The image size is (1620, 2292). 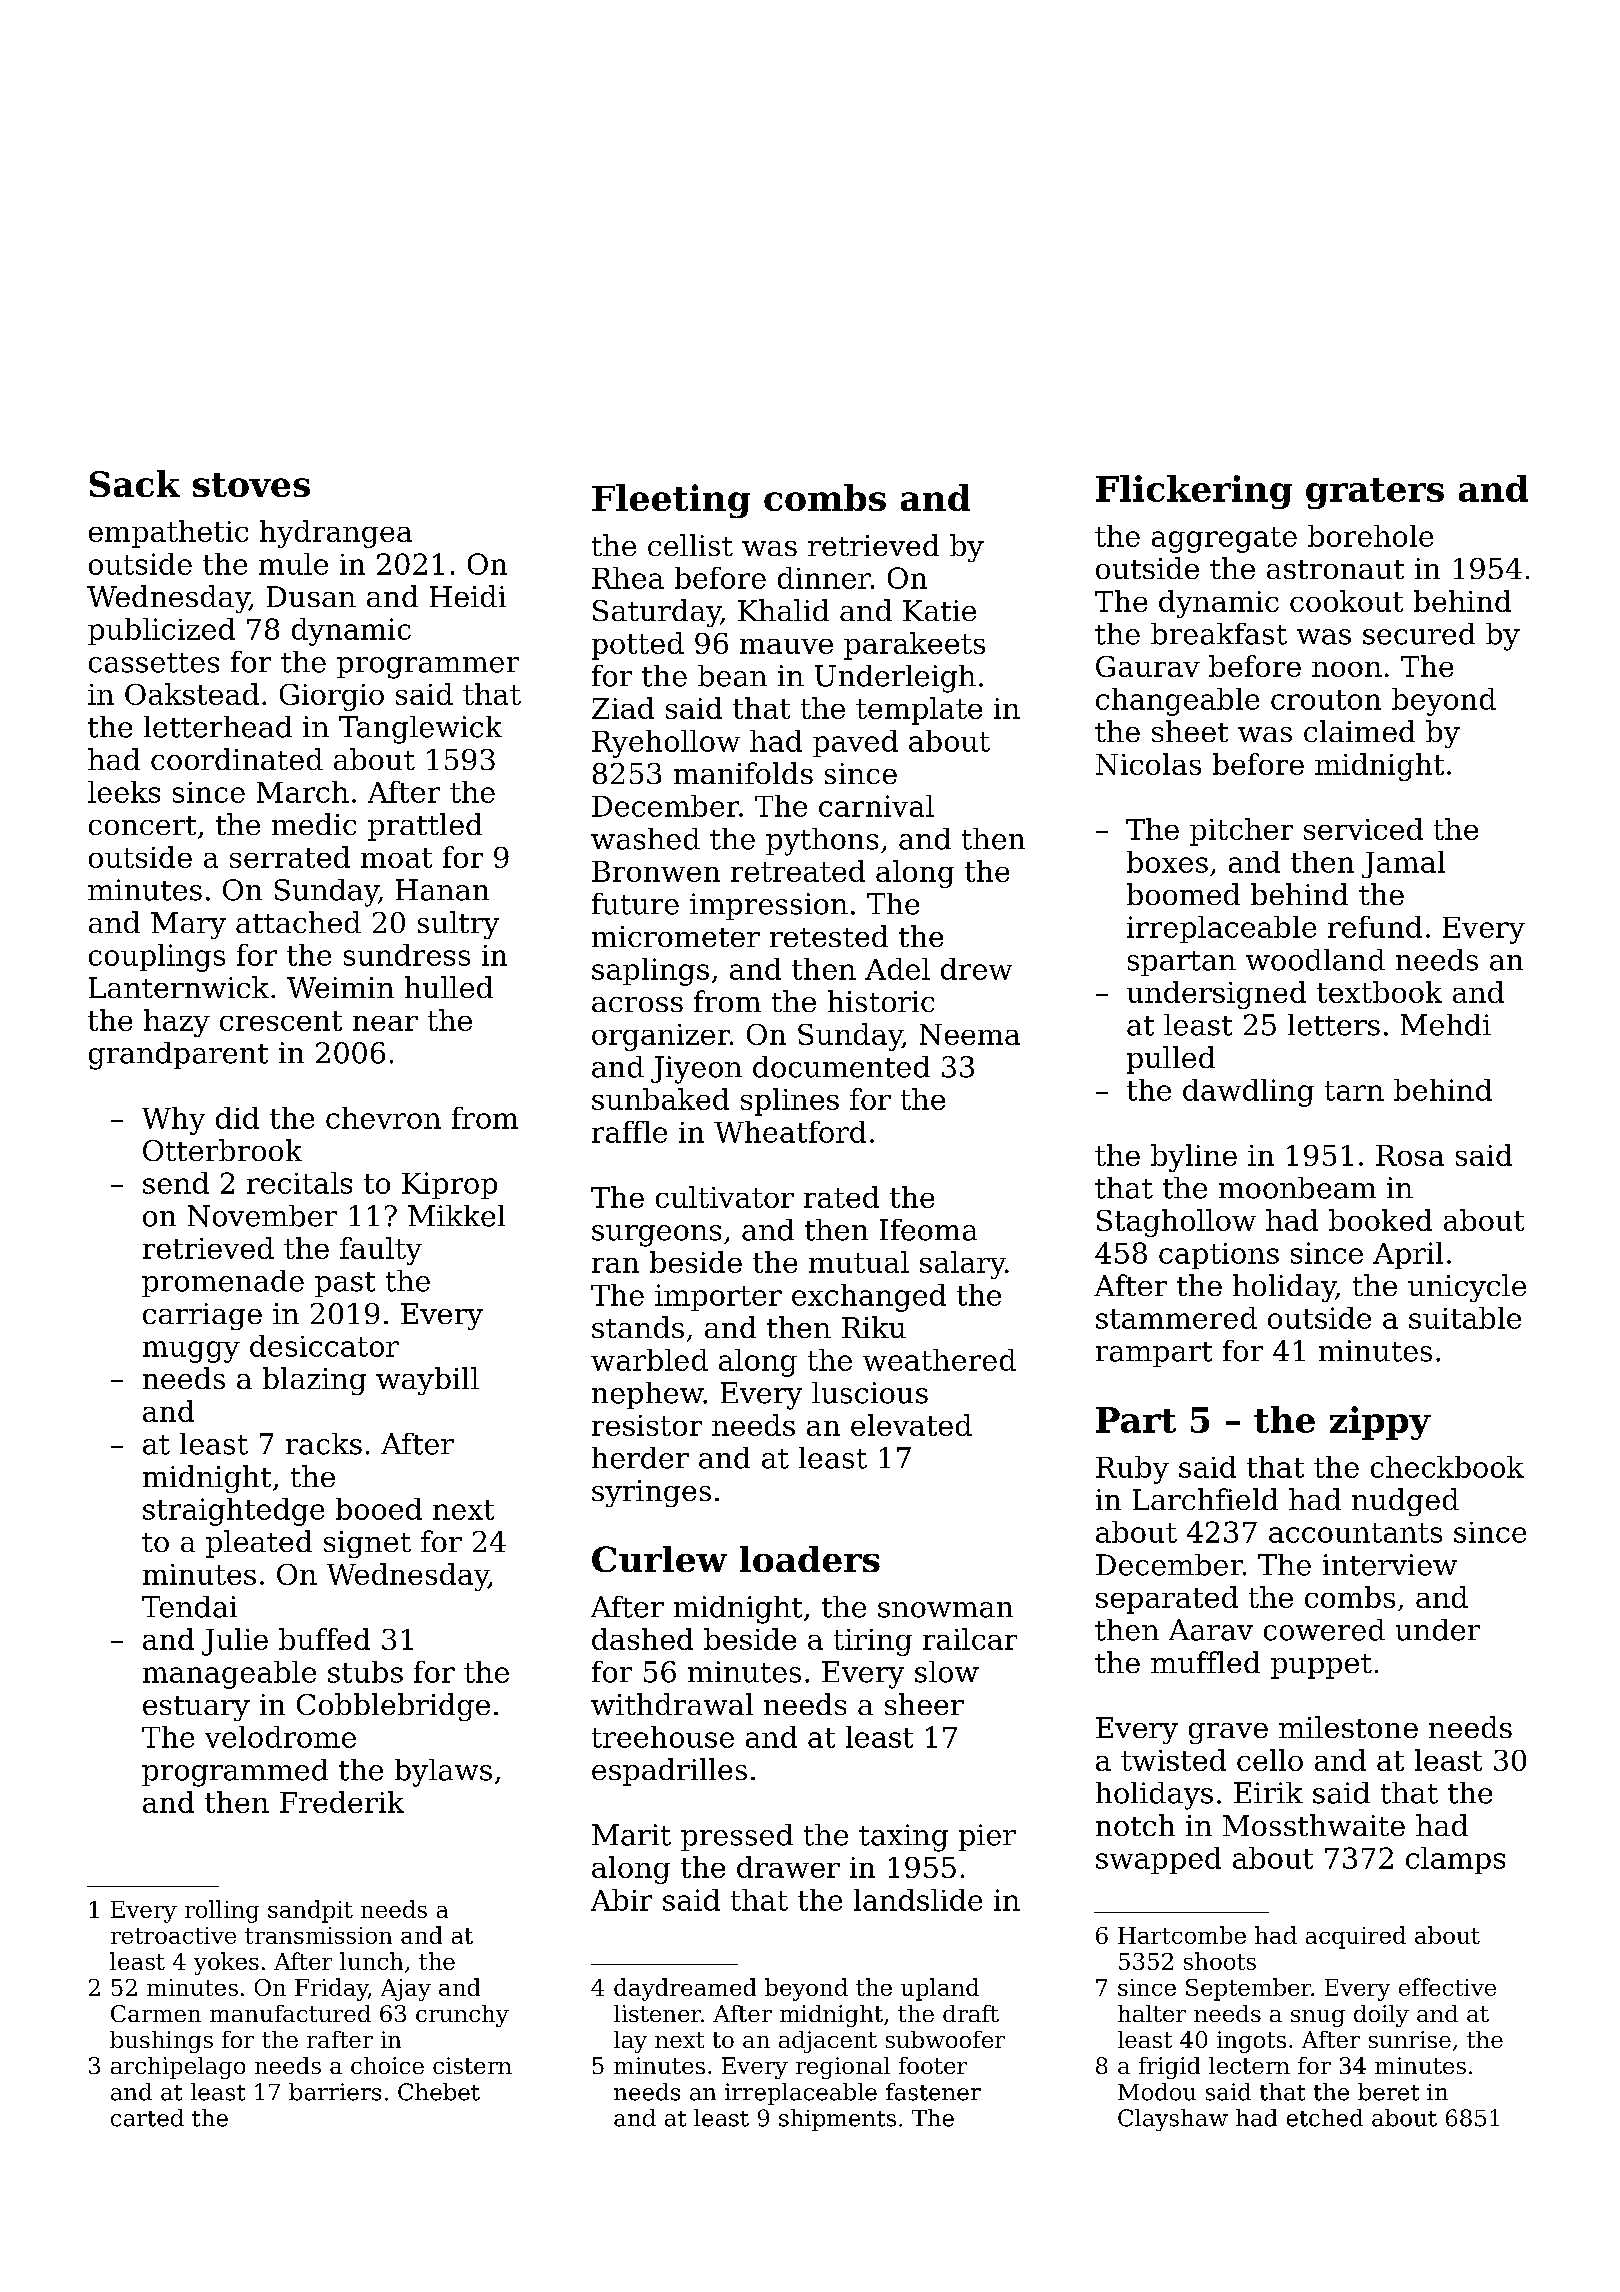 What do you see at coordinates (939, 1360) in the screenshot?
I see `weathered` at bounding box center [939, 1360].
